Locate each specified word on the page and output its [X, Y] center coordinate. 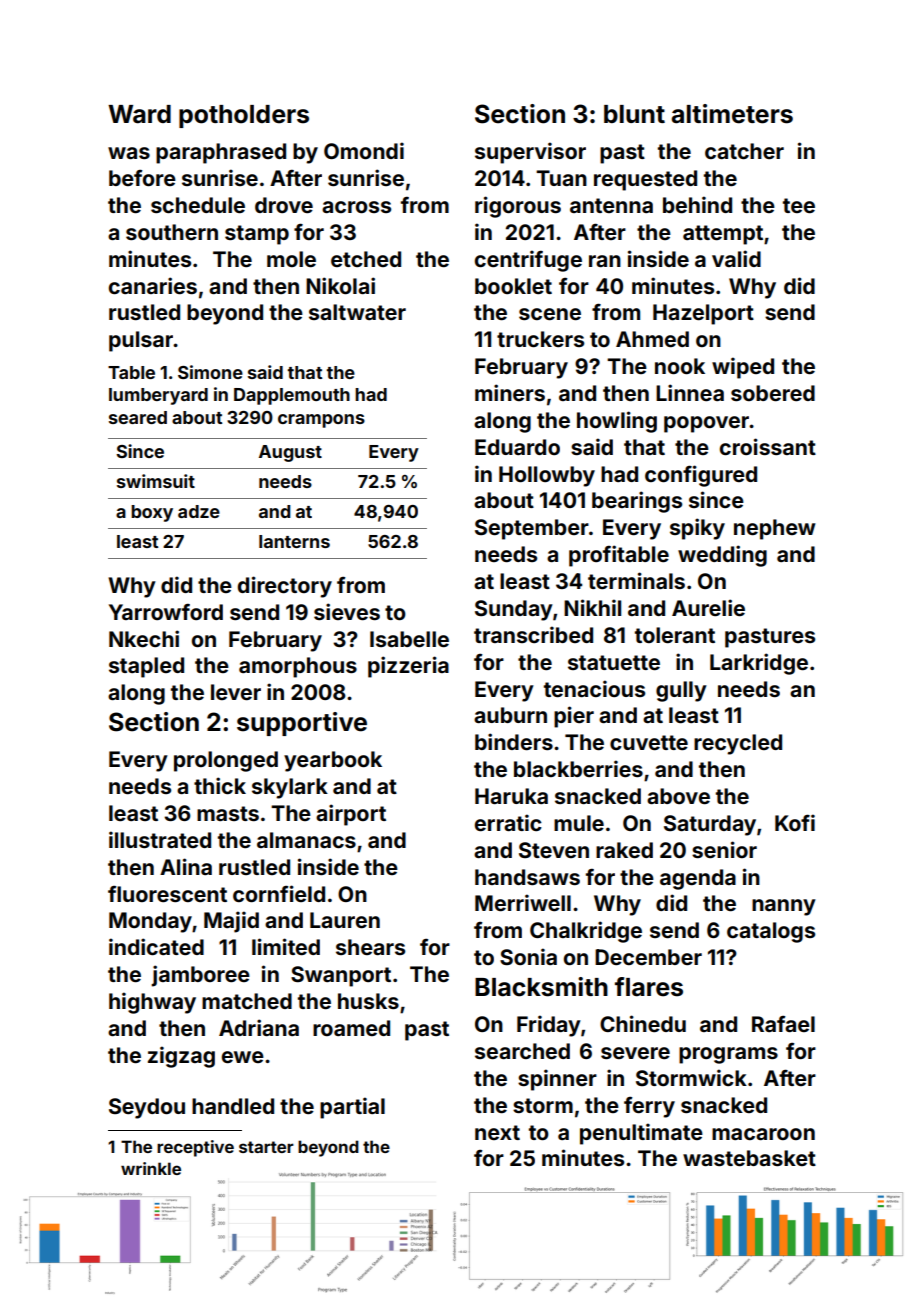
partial [352, 1108]
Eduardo [517, 447]
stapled [146, 667]
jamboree [200, 976]
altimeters [732, 114]
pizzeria [408, 667]
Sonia [528, 956]
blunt [634, 114]
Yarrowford [166, 612]
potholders [244, 116]
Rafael [783, 1024]
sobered [773, 393]
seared [138, 417]
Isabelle [409, 639]
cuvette [649, 742]
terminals [636, 580]
